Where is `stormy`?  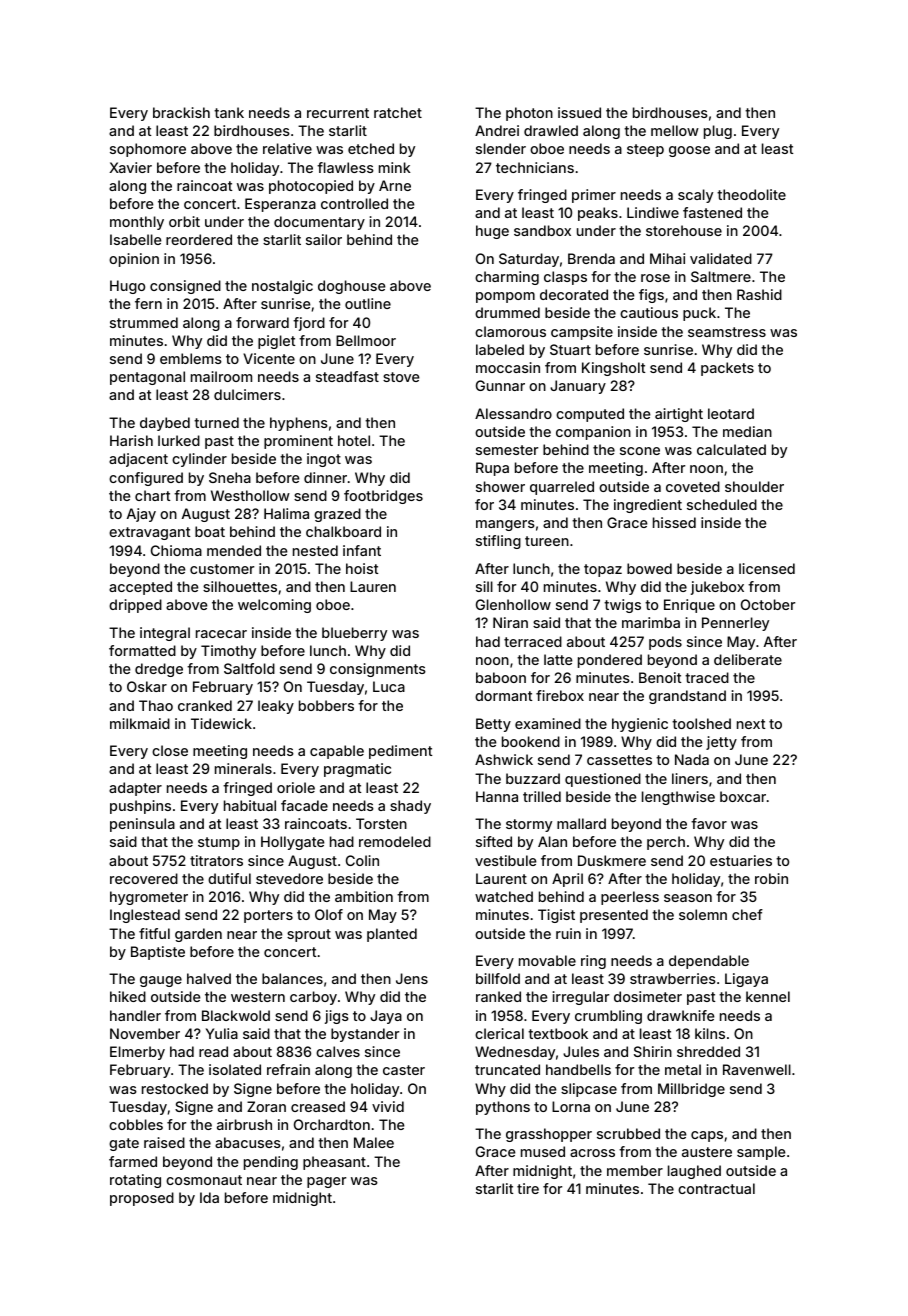
stormy is located at coordinates (529, 825).
